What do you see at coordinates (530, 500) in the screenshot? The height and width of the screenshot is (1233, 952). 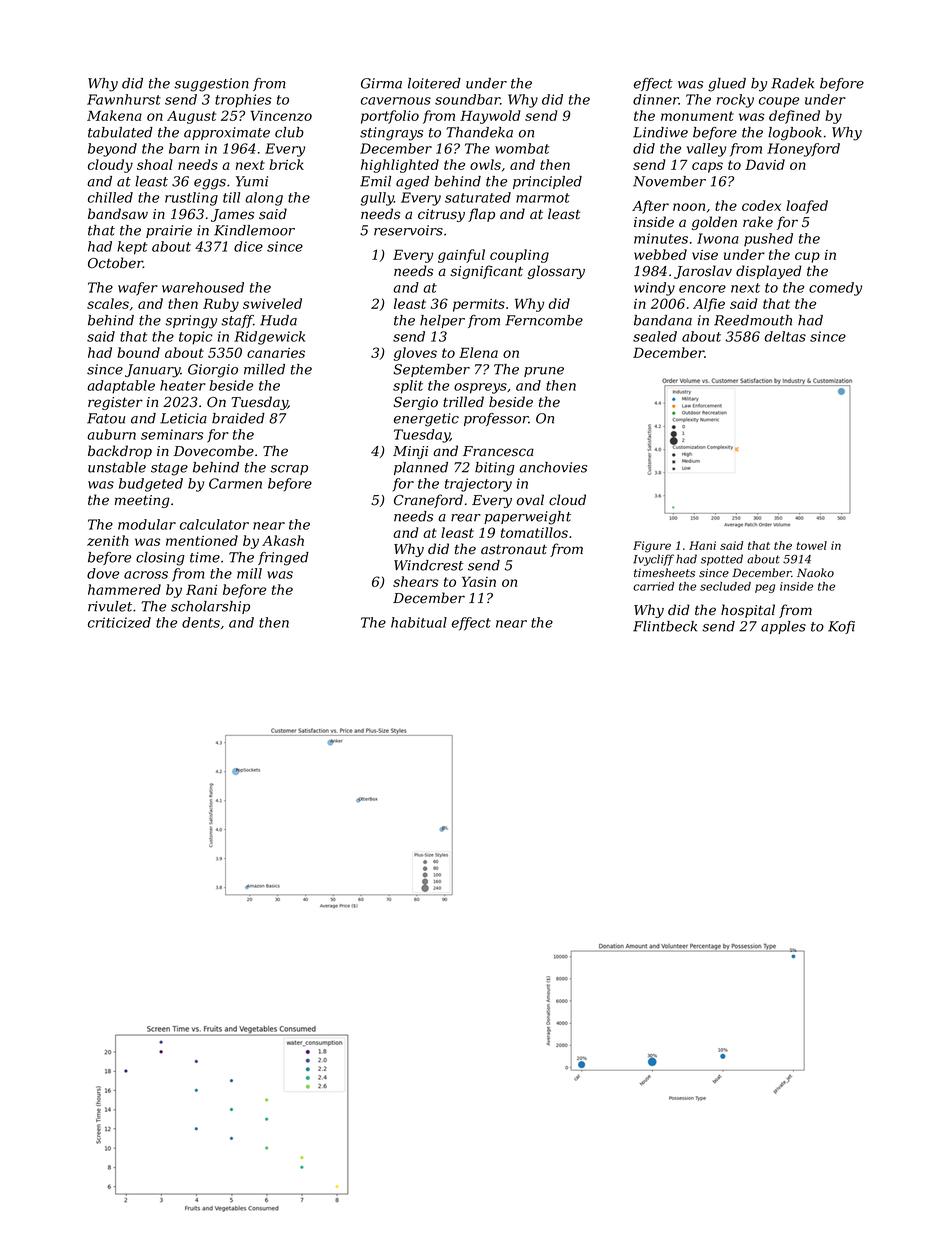 I see `oval` at bounding box center [530, 500].
